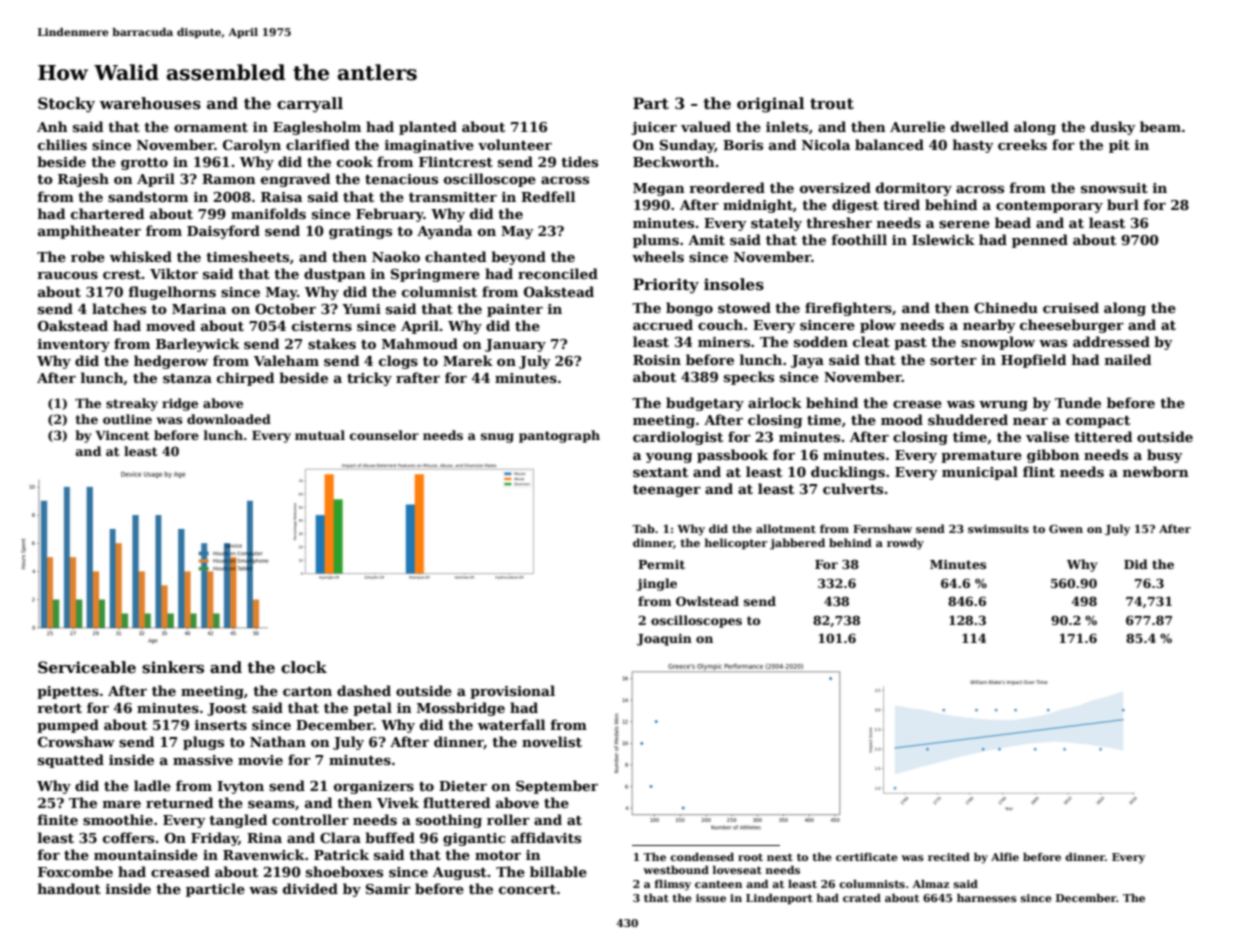 The height and width of the page is (952, 1233). What do you see at coordinates (964, 224) in the page?
I see `serene` at bounding box center [964, 224].
